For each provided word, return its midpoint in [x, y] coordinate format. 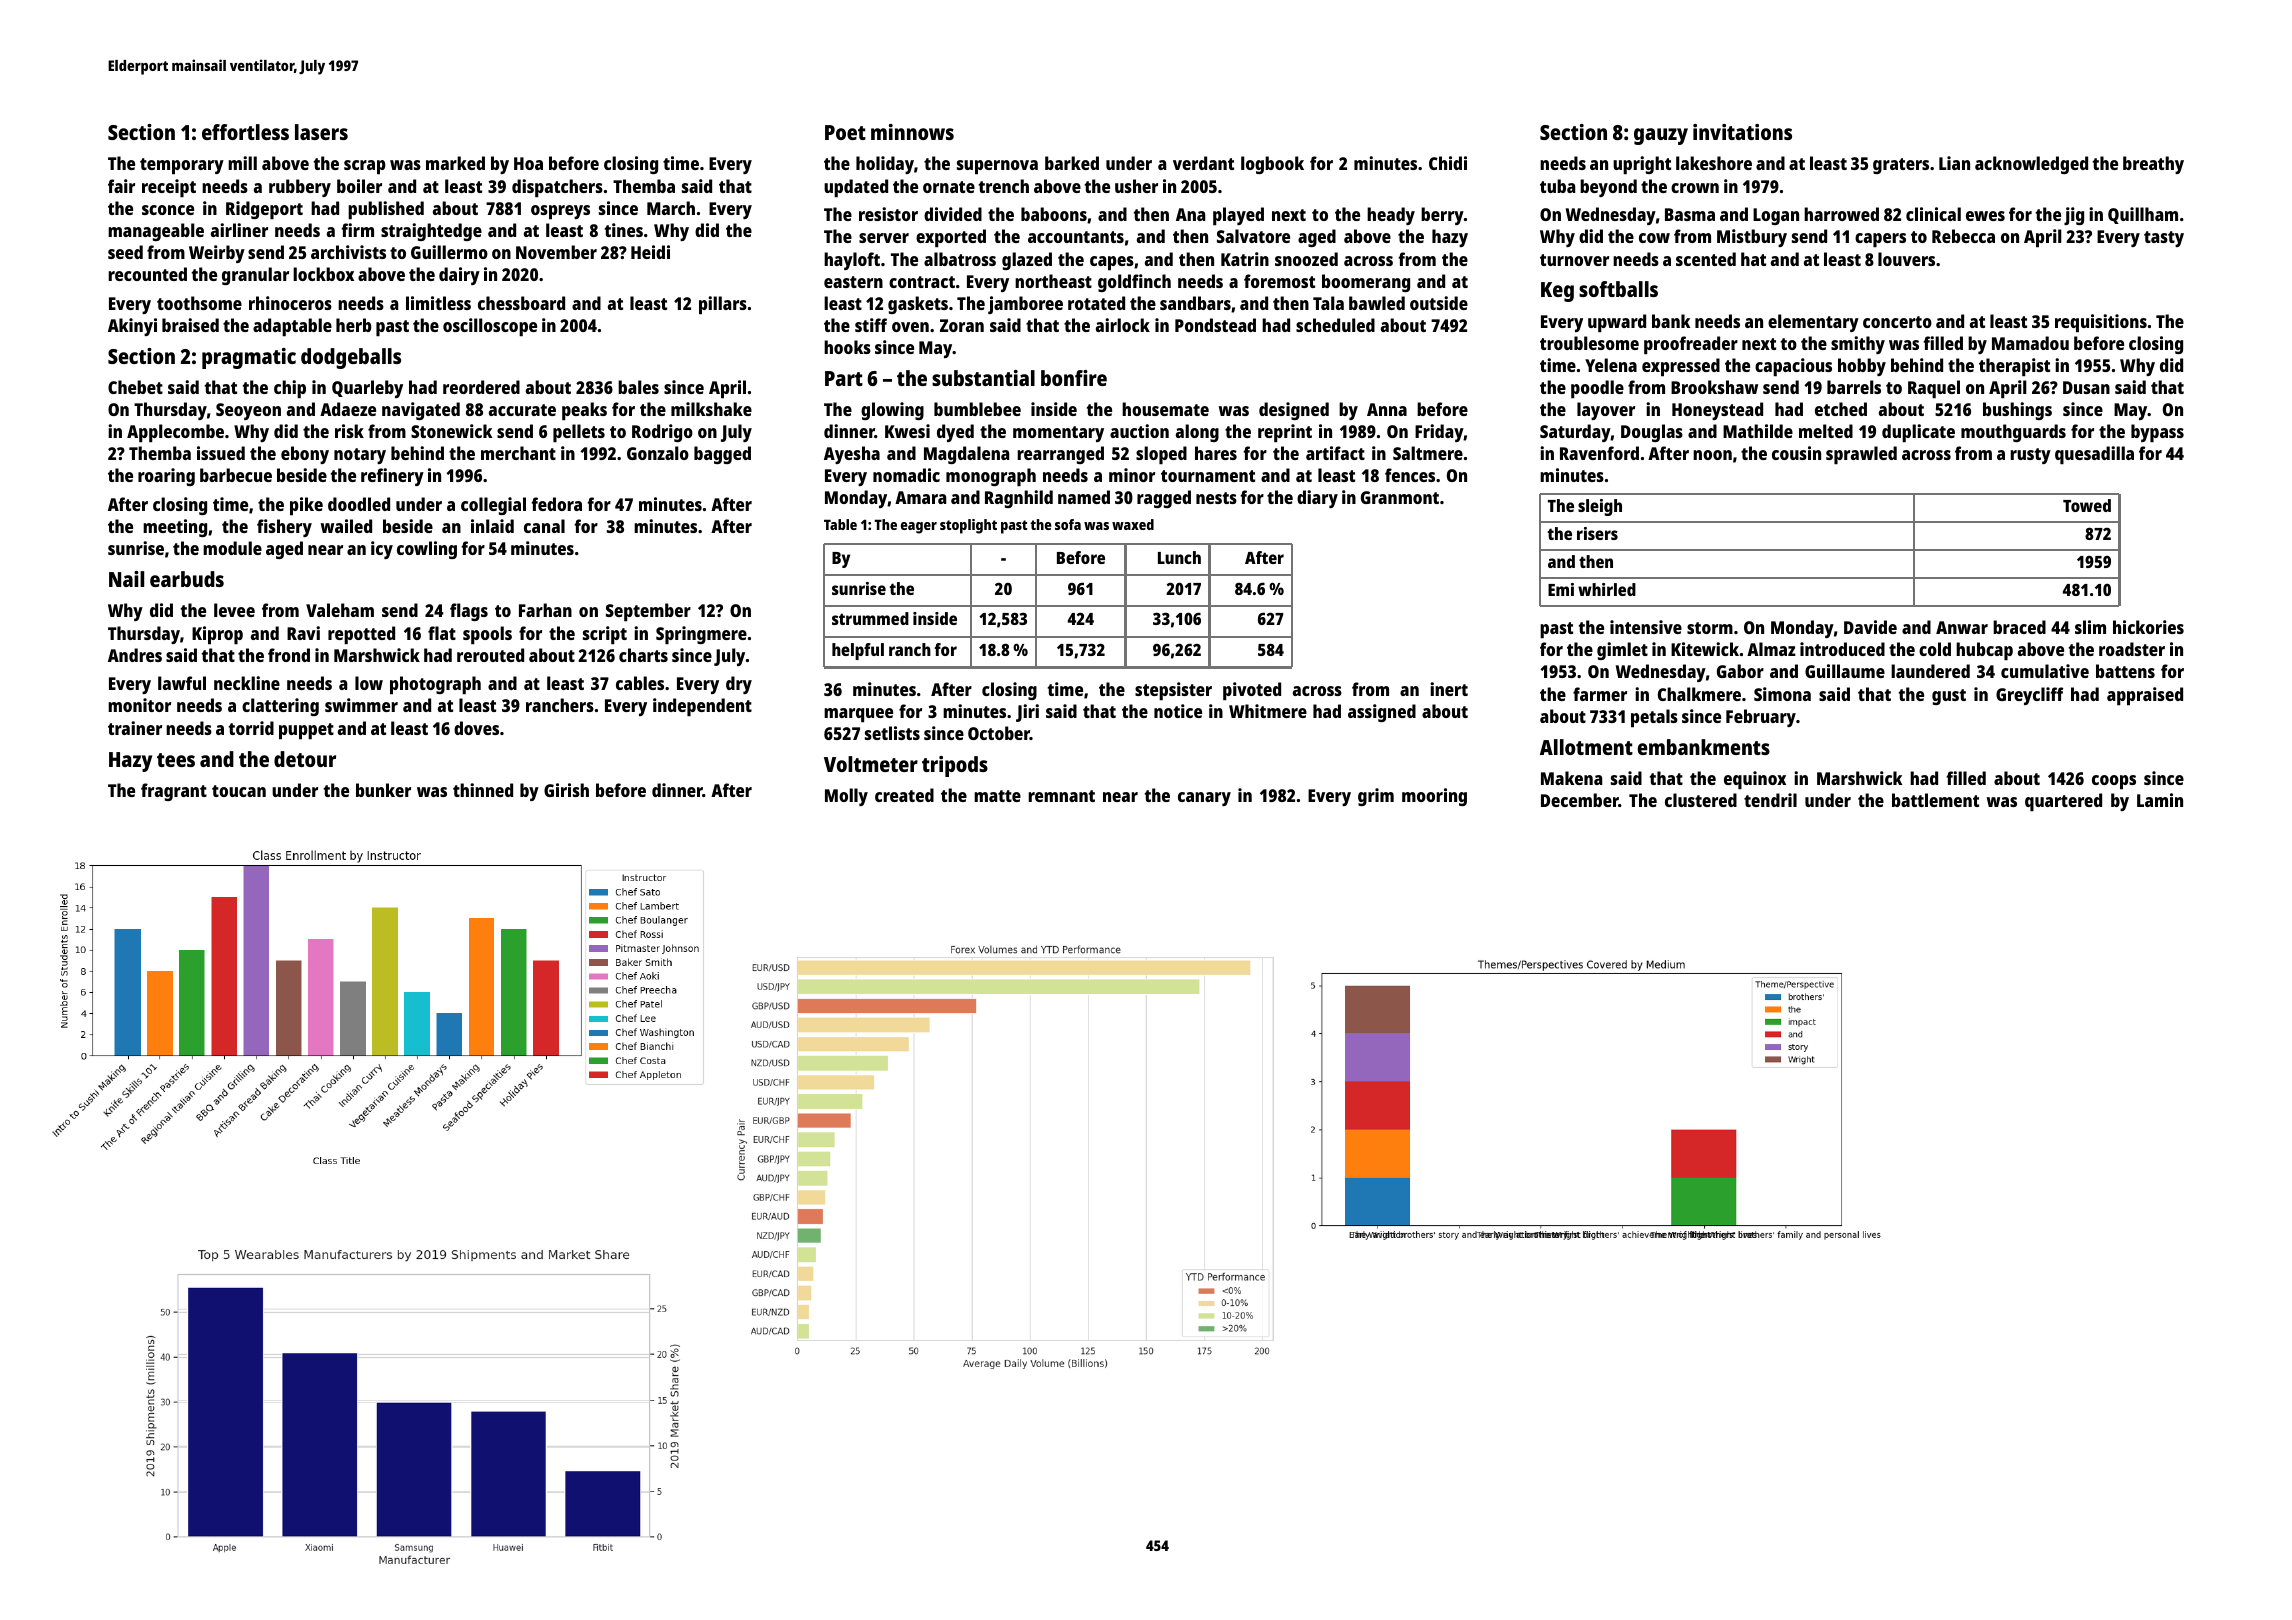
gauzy [1661, 136]
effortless [245, 132]
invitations [1742, 132]
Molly [846, 797]
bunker [383, 790]
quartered [2063, 802]
